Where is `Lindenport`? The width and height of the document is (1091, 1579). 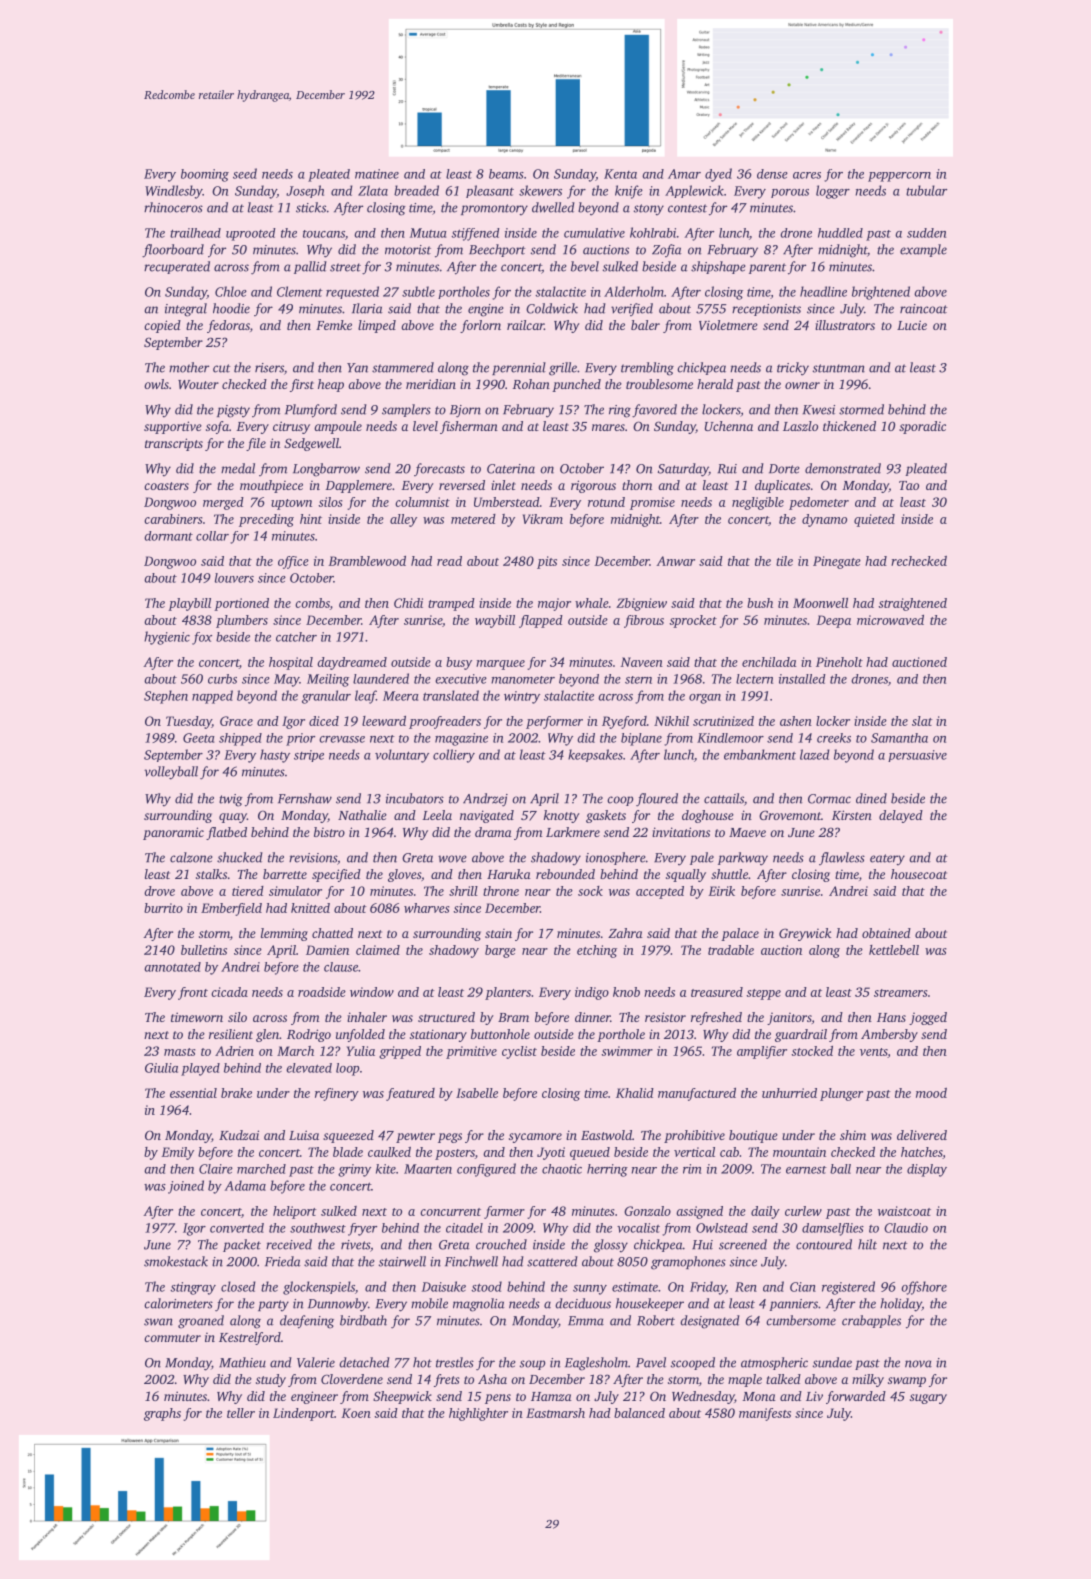
Lindenport is located at coordinates (304, 1414).
